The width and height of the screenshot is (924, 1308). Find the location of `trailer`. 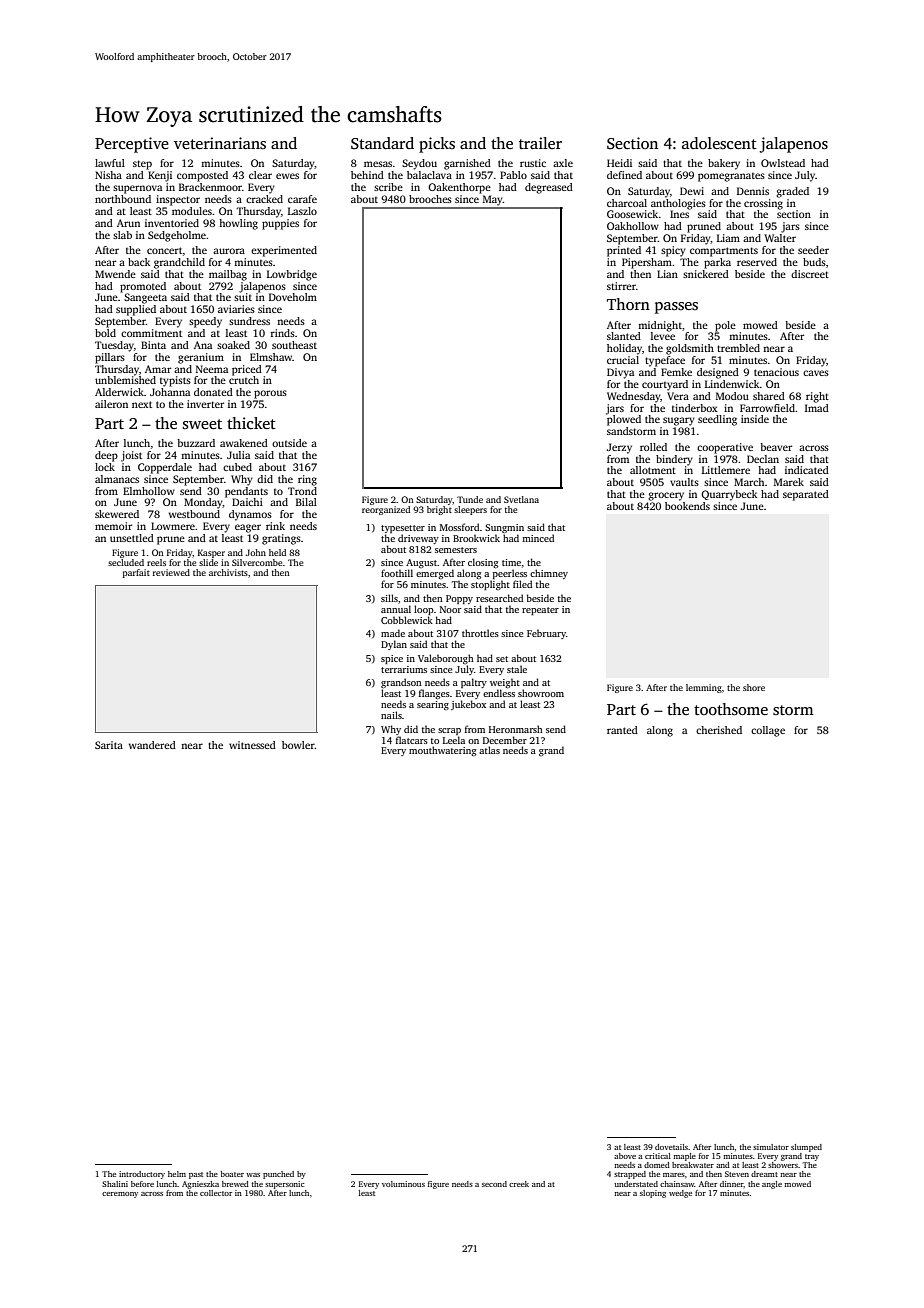

trailer is located at coordinates (540, 143).
